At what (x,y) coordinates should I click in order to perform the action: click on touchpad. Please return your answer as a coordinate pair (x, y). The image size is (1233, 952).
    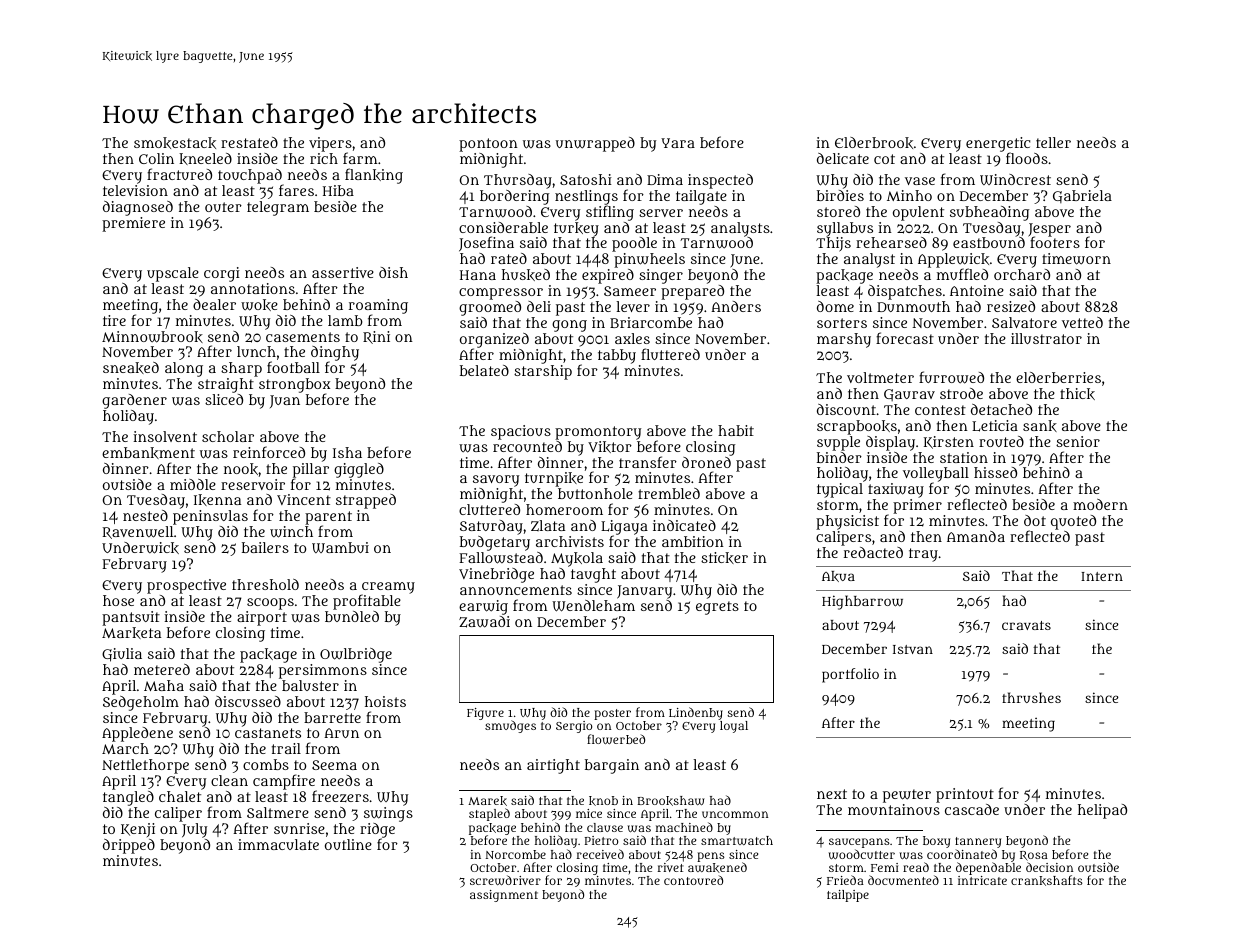
    Looking at the image, I should click on (251, 177).
